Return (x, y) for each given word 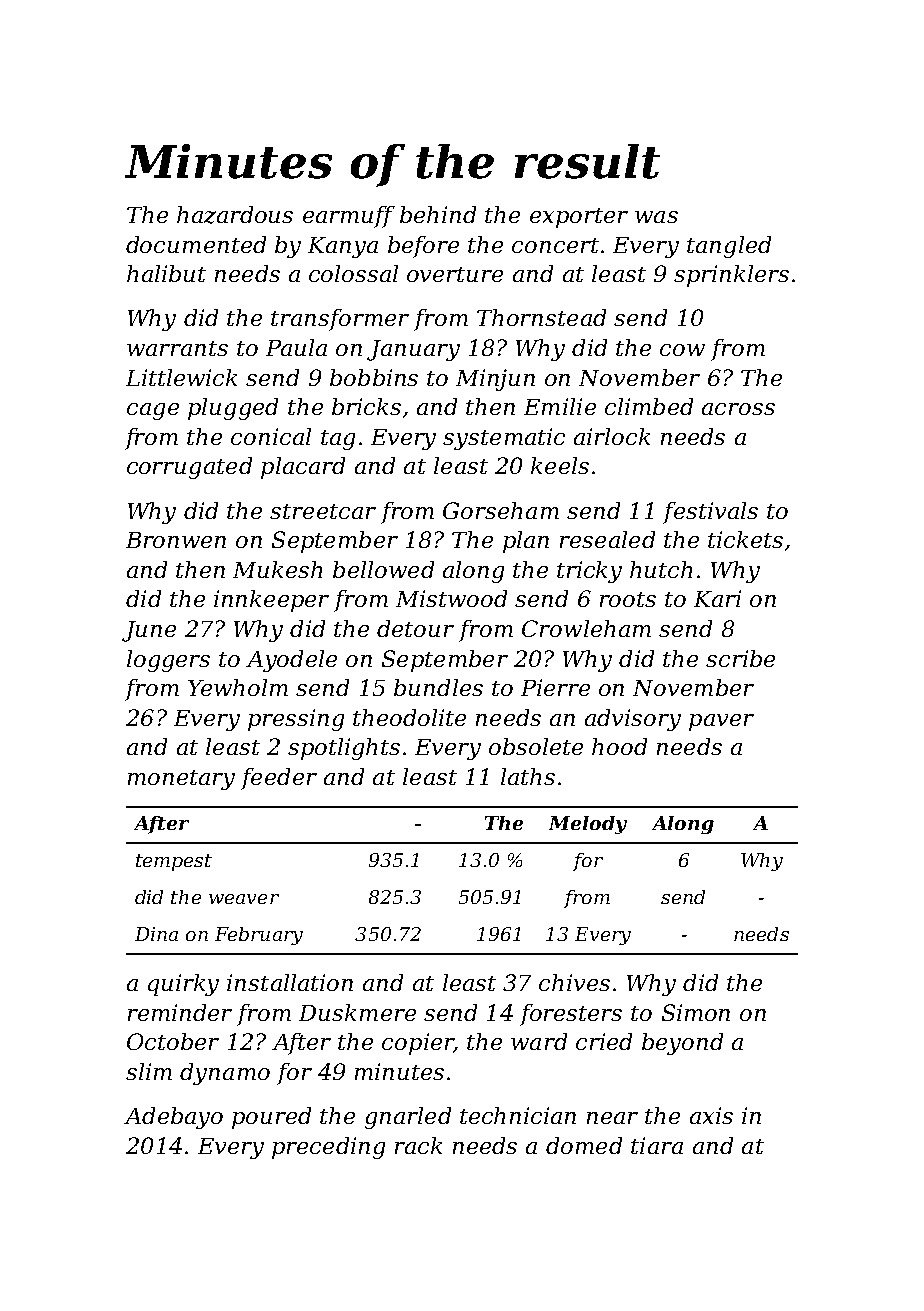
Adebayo (173, 1118)
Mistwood (451, 598)
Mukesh (277, 569)
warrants (177, 348)
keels (560, 465)
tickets (745, 539)
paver (721, 722)
